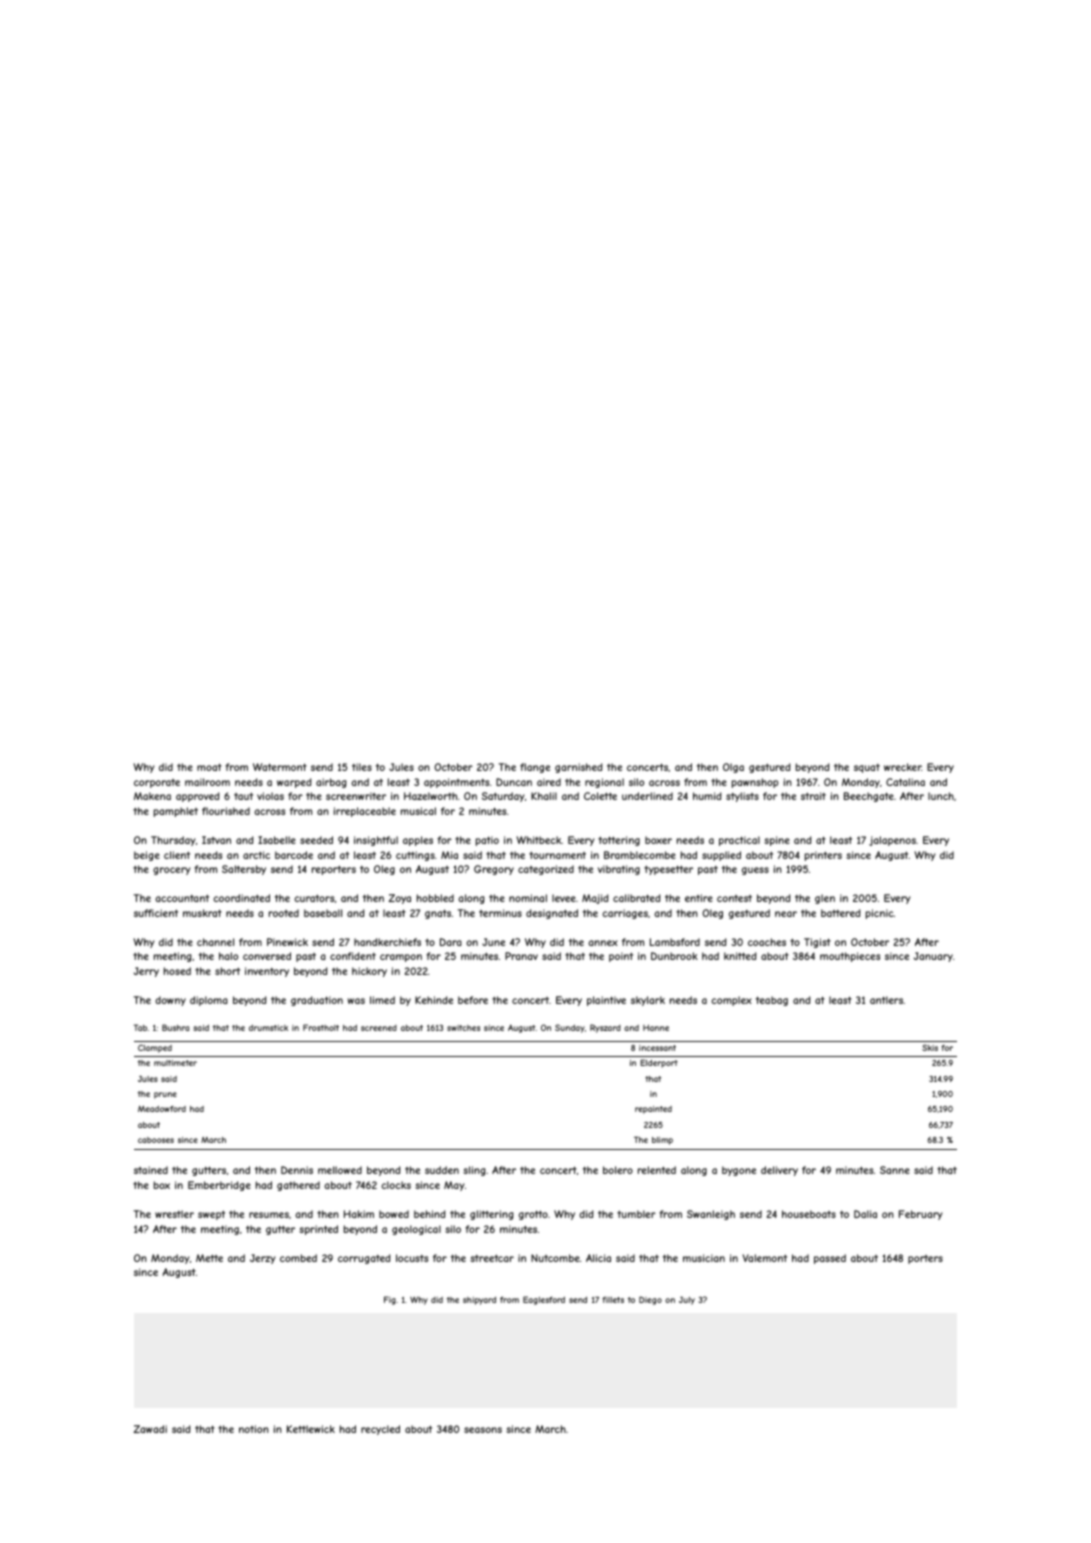  Describe the element at coordinates (209, 767) in the screenshot. I see `moat` at that location.
